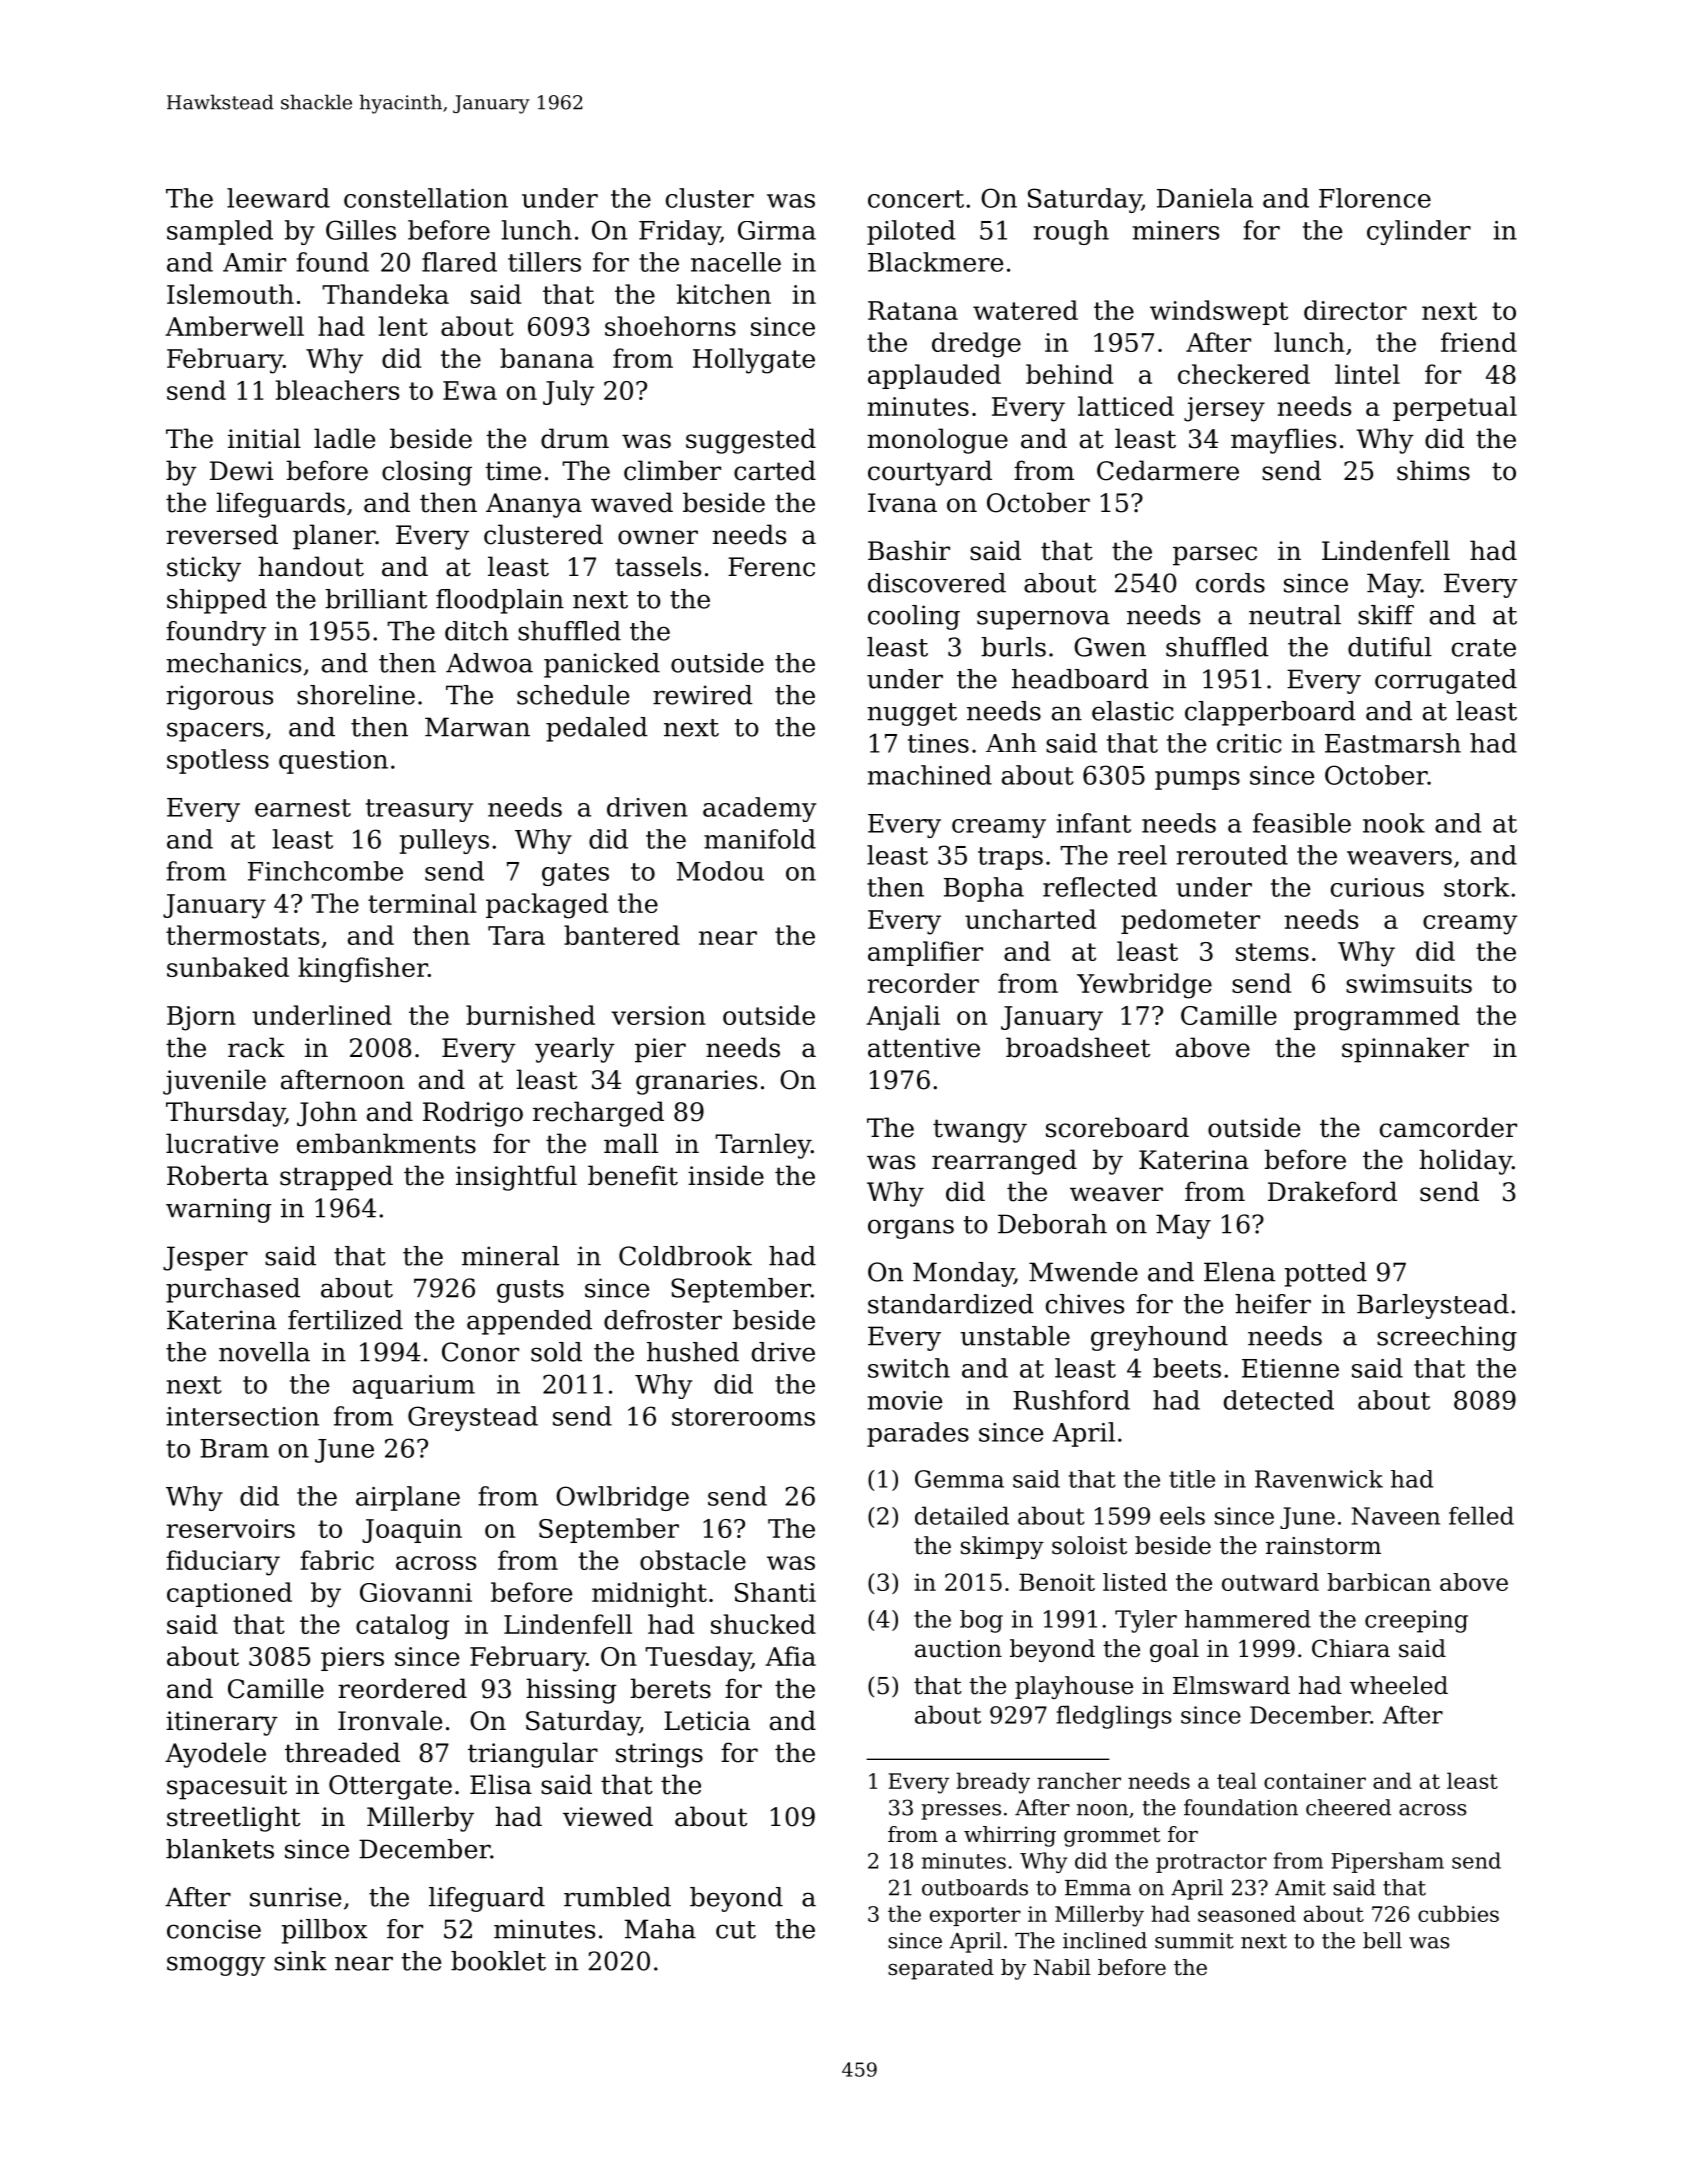  I want to click on parsec, so click(1215, 556).
